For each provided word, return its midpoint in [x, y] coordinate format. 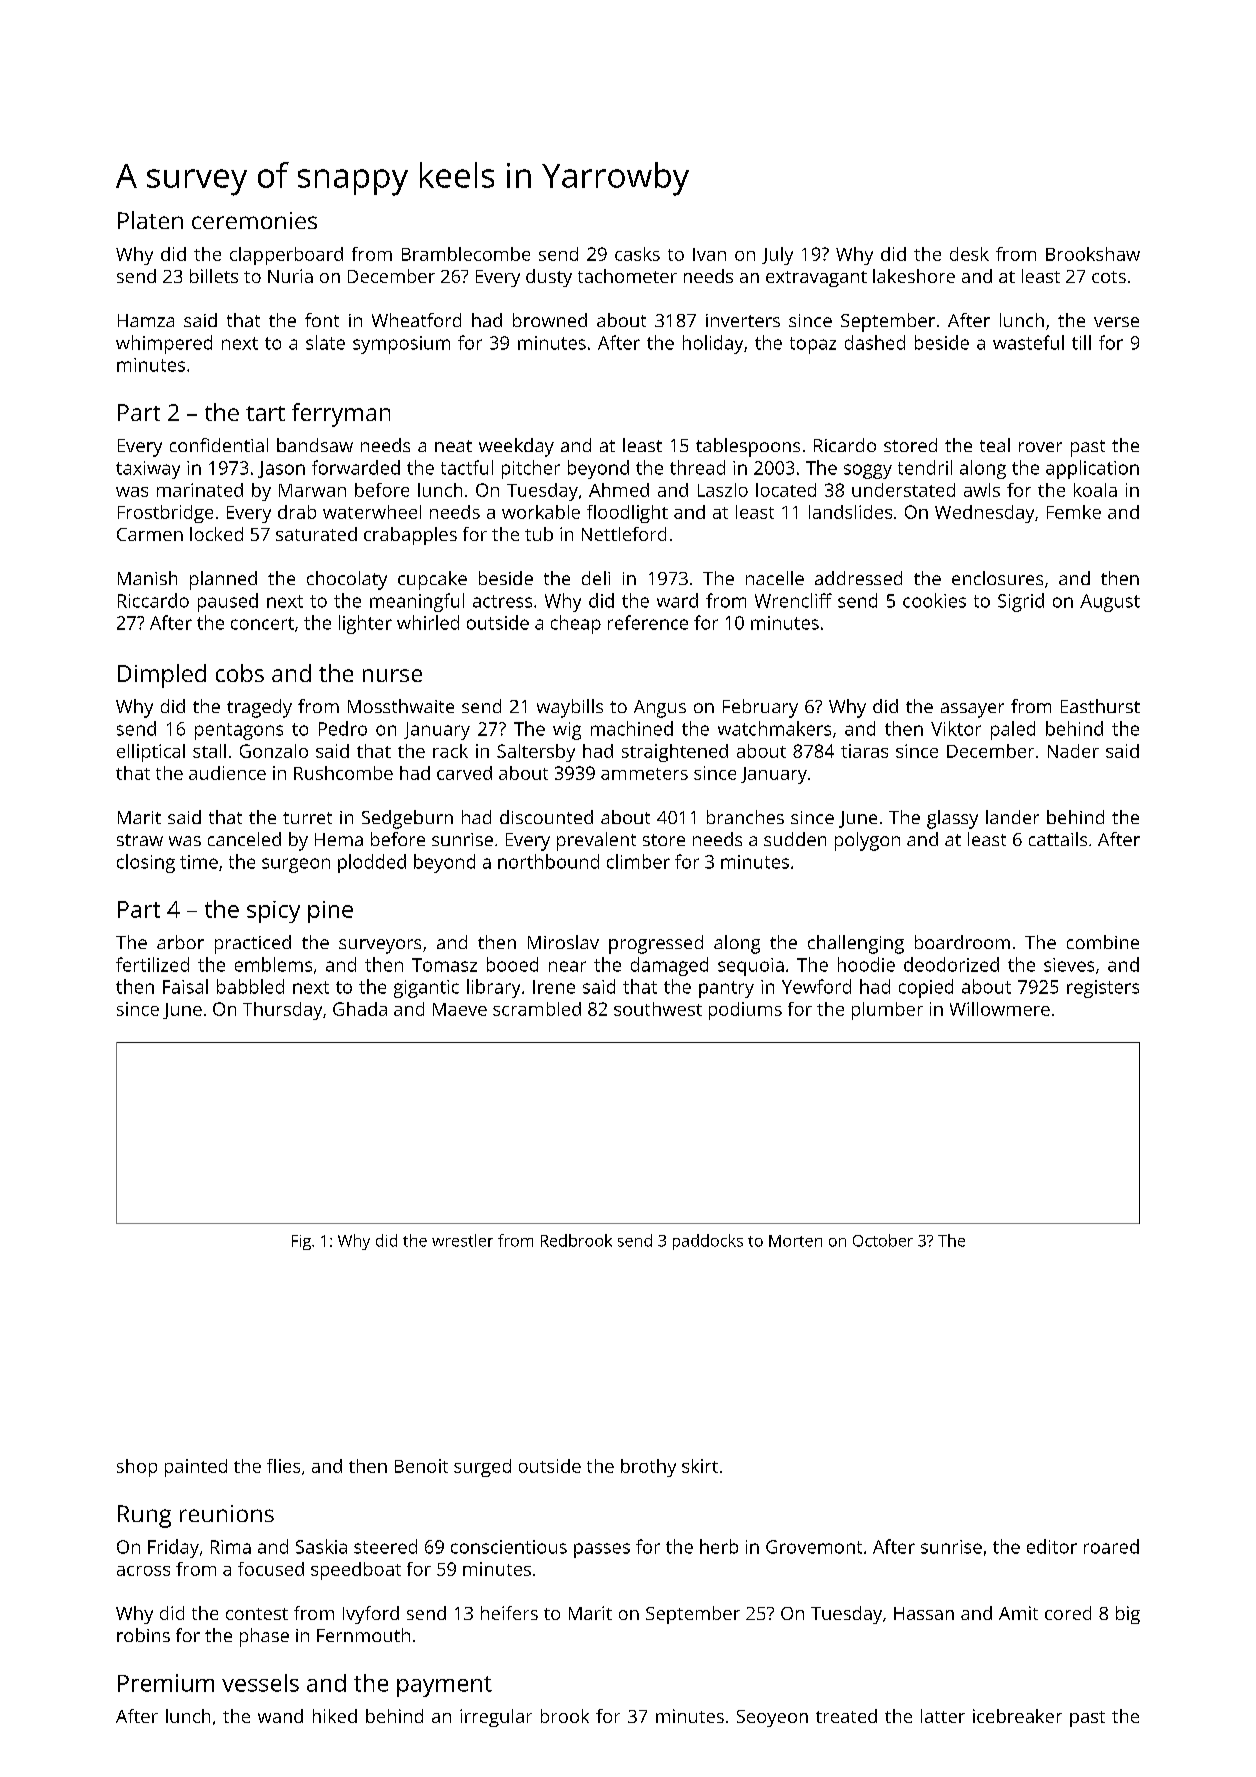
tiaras [864, 751]
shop [137, 1468]
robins [143, 1635]
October [883, 1240]
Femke [1074, 512]
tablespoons [748, 447]
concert [262, 623]
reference [648, 622]
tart [265, 413]
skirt [700, 1466]
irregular [496, 1718]
